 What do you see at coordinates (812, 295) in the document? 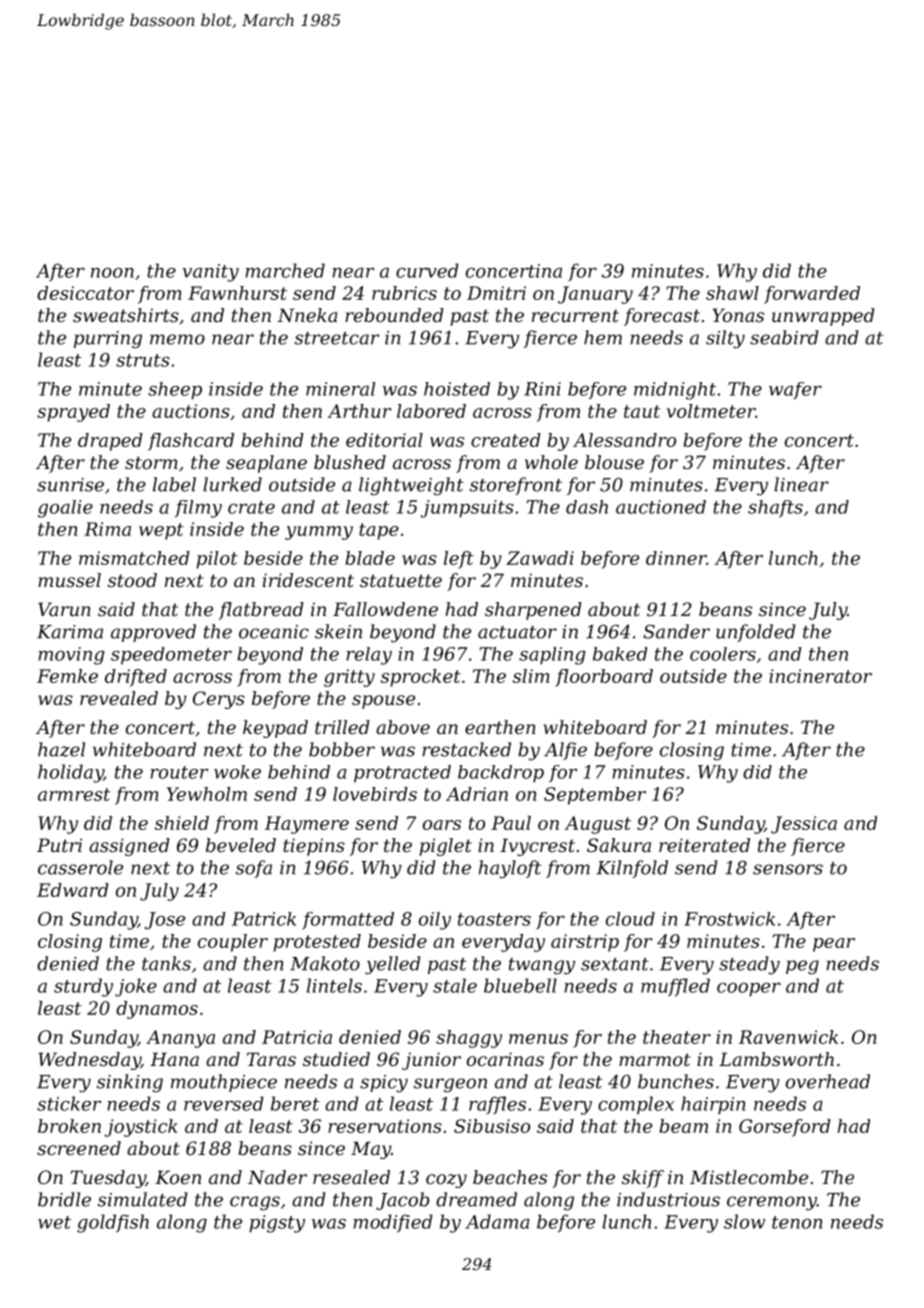
I see `forwarded` at bounding box center [812, 295].
